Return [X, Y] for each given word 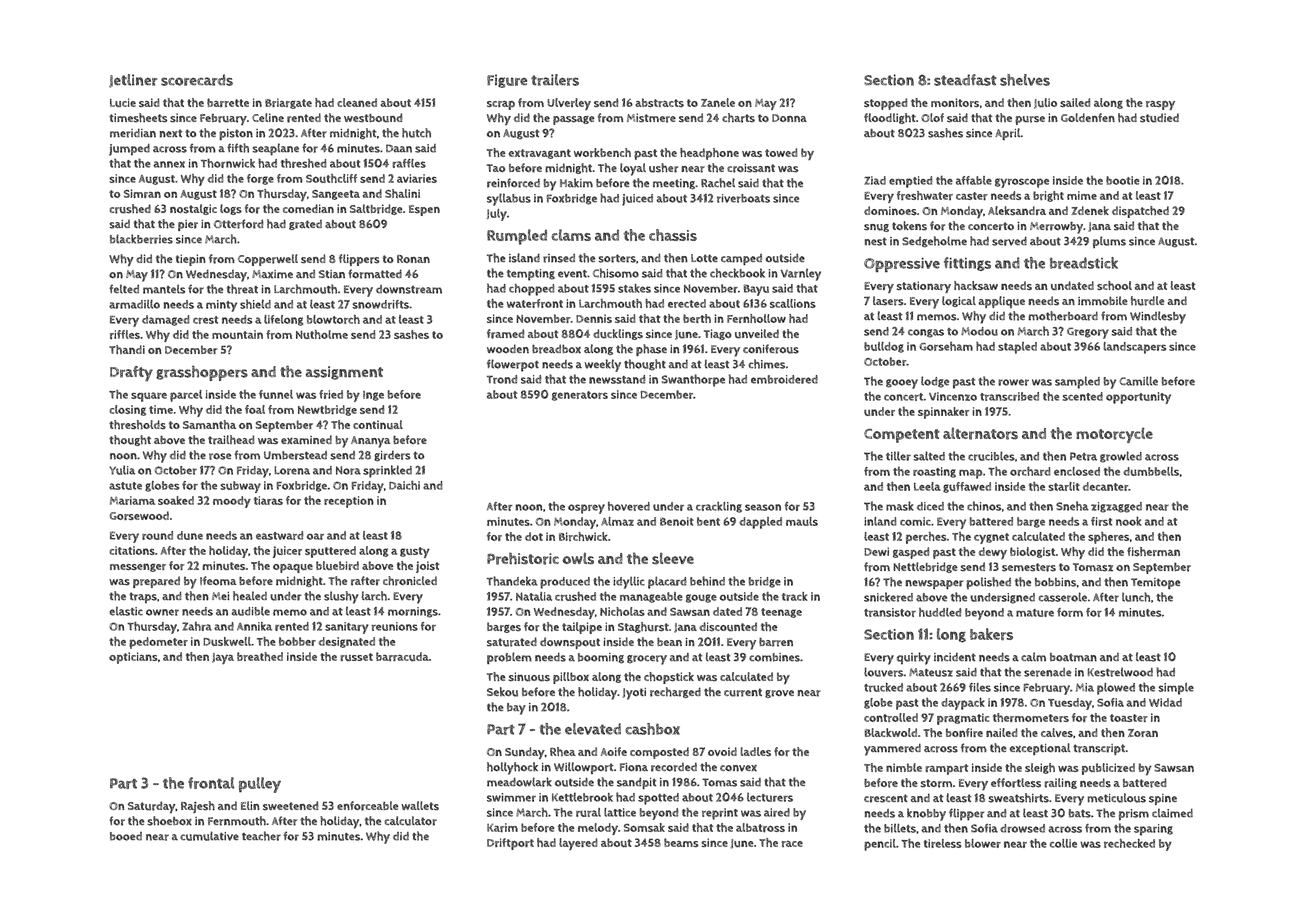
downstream [409, 289]
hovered [629, 506]
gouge [701, 598]
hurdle [1147, 301]
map [970, 474]
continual [378, 424]
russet [357, 657]
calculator [411, 821]
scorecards [197, 80]
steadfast [965, 80]
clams [571, 235]
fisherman [1153, 551]
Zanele [718, 102]
